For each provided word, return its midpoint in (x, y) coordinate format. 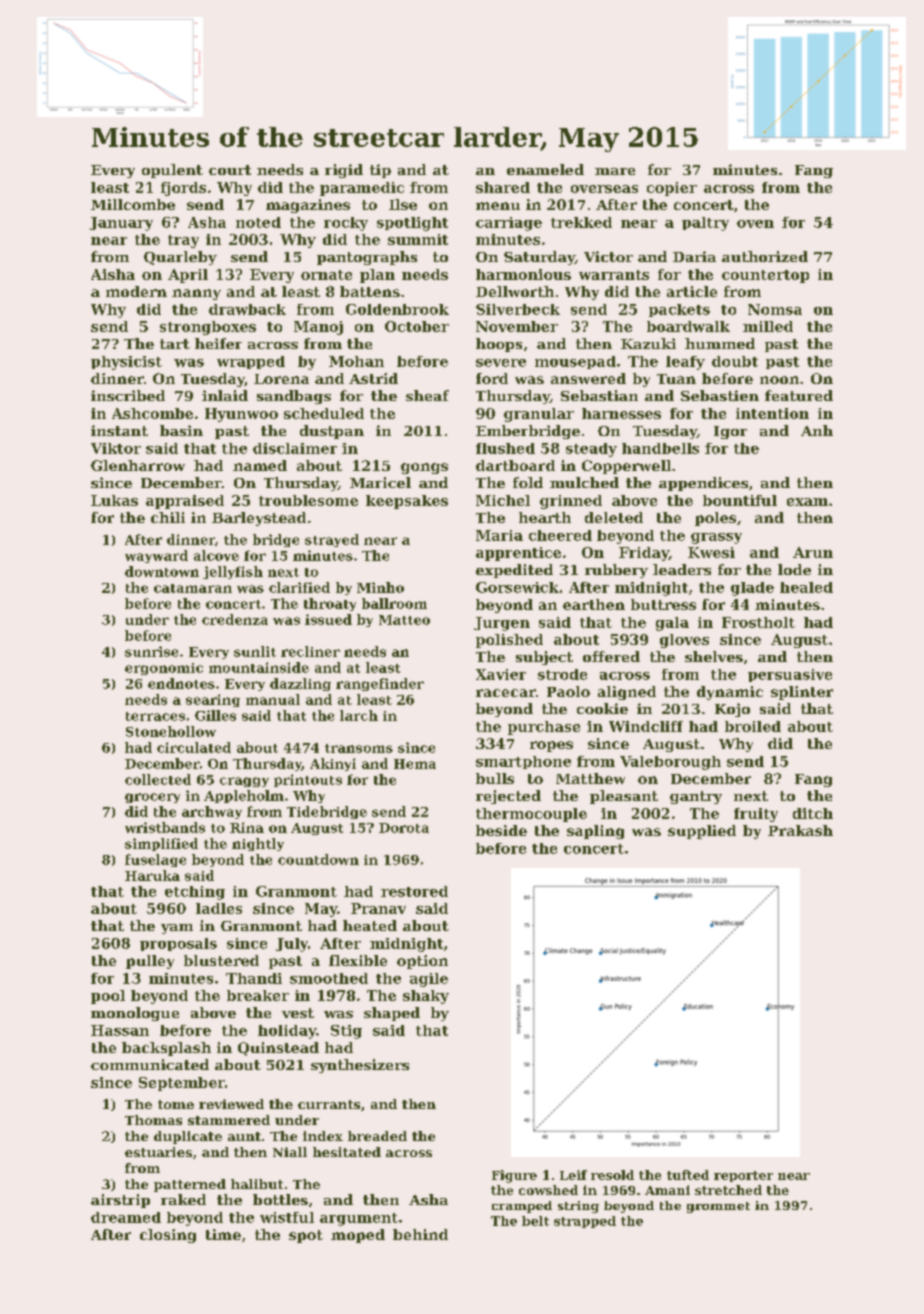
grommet (718, 1207)
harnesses (621, 413)
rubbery (616, 571)
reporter (743, 1176)
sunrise (151, 651)
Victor (608, 256)
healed (806, 587)
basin (181, 430)
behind (420, 1234)
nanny (196, 294)
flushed (505, 448)
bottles (280, 1199)
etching (195, 893)
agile (429, 980)
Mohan (356, 361)
